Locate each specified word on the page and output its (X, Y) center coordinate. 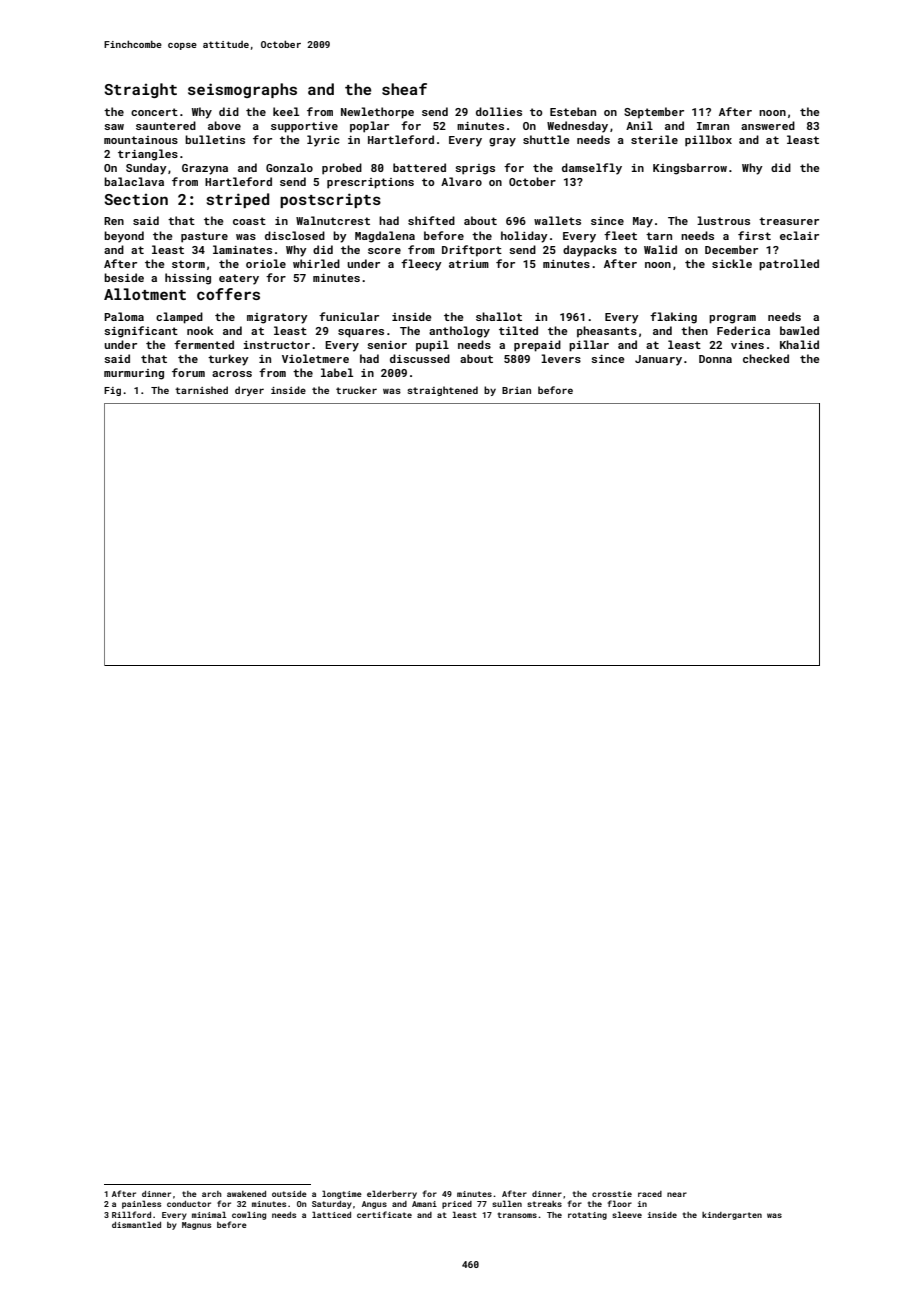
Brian (516, 390)
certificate (384, 1214)
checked (766, 358)
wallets (557, 220)
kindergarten (732, 1216)
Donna (715, 359)
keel (286, 111)
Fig (112, 391)
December (731, 249)
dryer (249, 391)
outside (289, 1194)
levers (561, 358)
